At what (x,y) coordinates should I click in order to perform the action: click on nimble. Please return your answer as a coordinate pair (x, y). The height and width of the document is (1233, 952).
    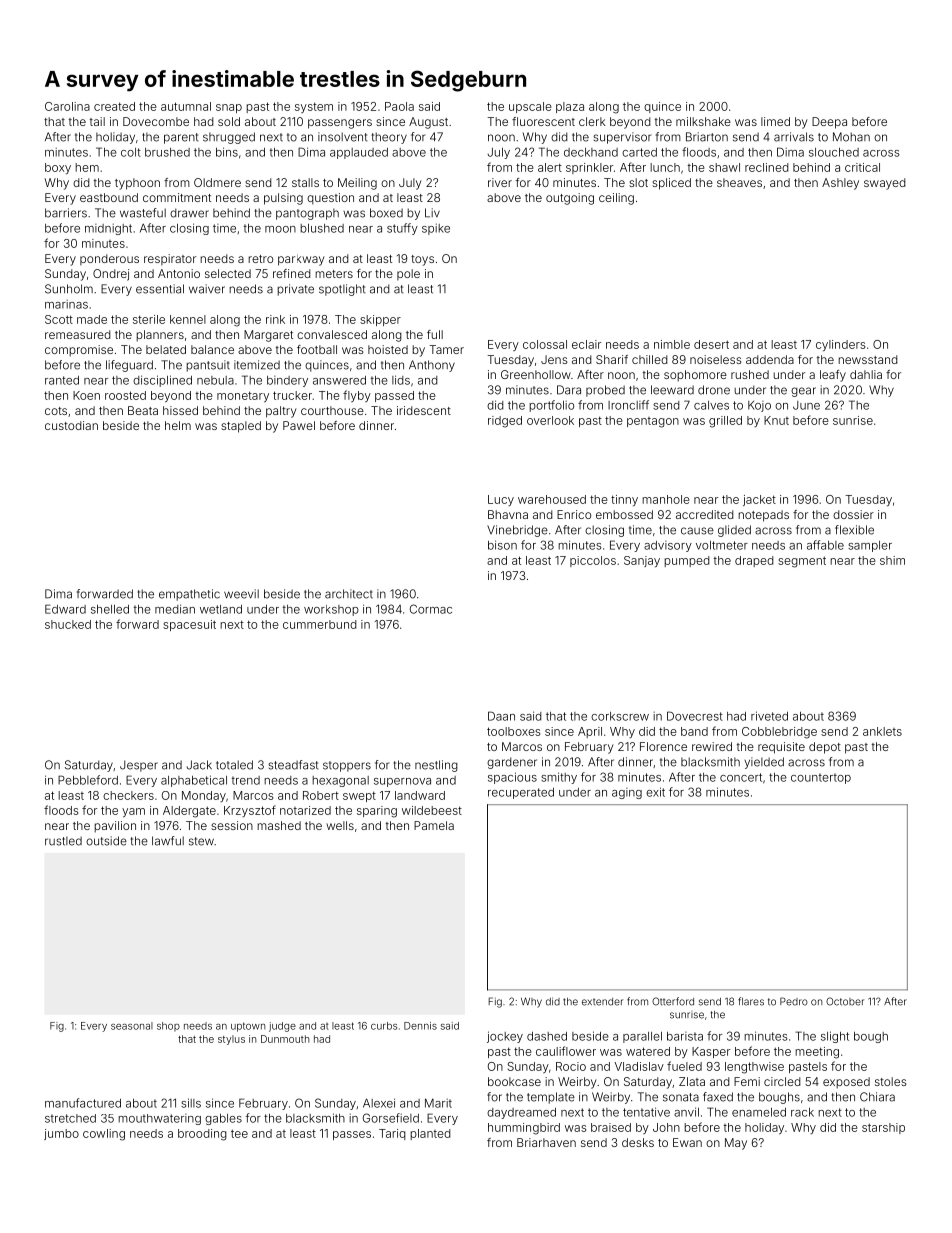
    Looking at the image, I should click on (672, 344).
